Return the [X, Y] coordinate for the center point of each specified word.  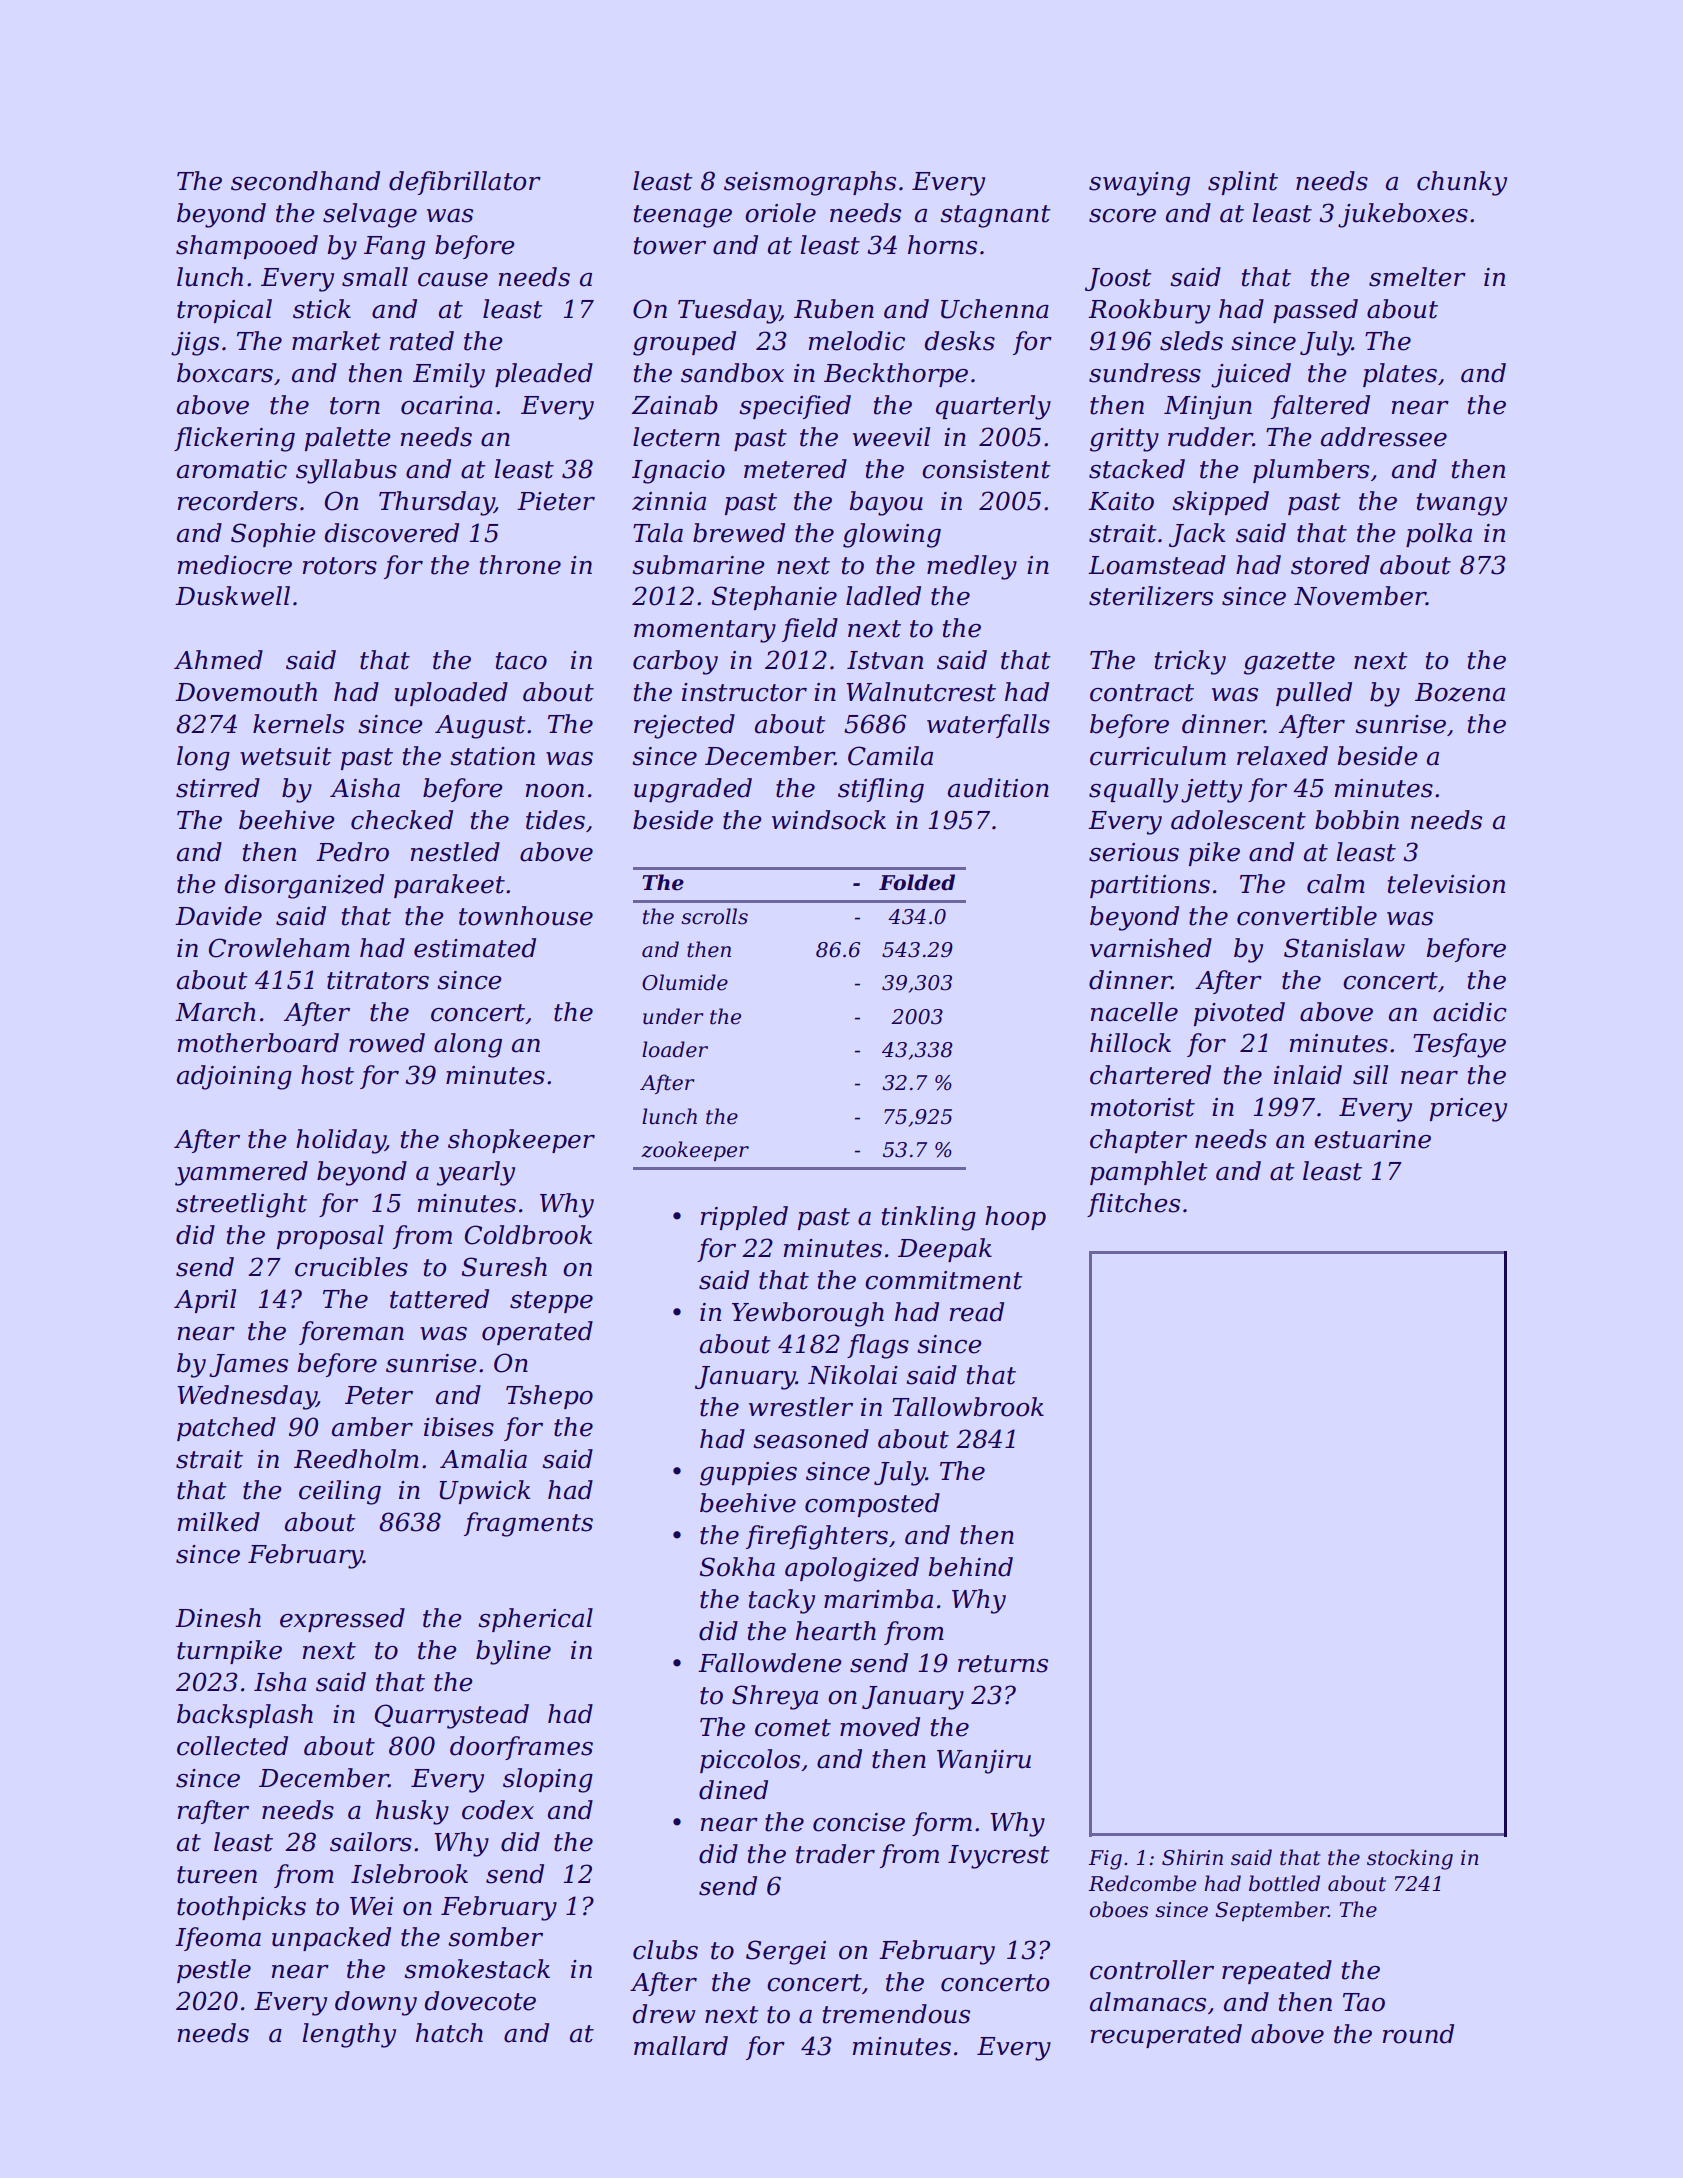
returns [1003, 1664]
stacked [1137, 469]
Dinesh [218, 1618]
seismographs [810, 183]
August [480, 727]
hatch [449, 2033]
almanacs [1148, 2002]
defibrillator [465, 183]
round [1418, 2034]
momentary [705, 631]
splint [1243, 183]
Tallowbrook [968, 1407]
